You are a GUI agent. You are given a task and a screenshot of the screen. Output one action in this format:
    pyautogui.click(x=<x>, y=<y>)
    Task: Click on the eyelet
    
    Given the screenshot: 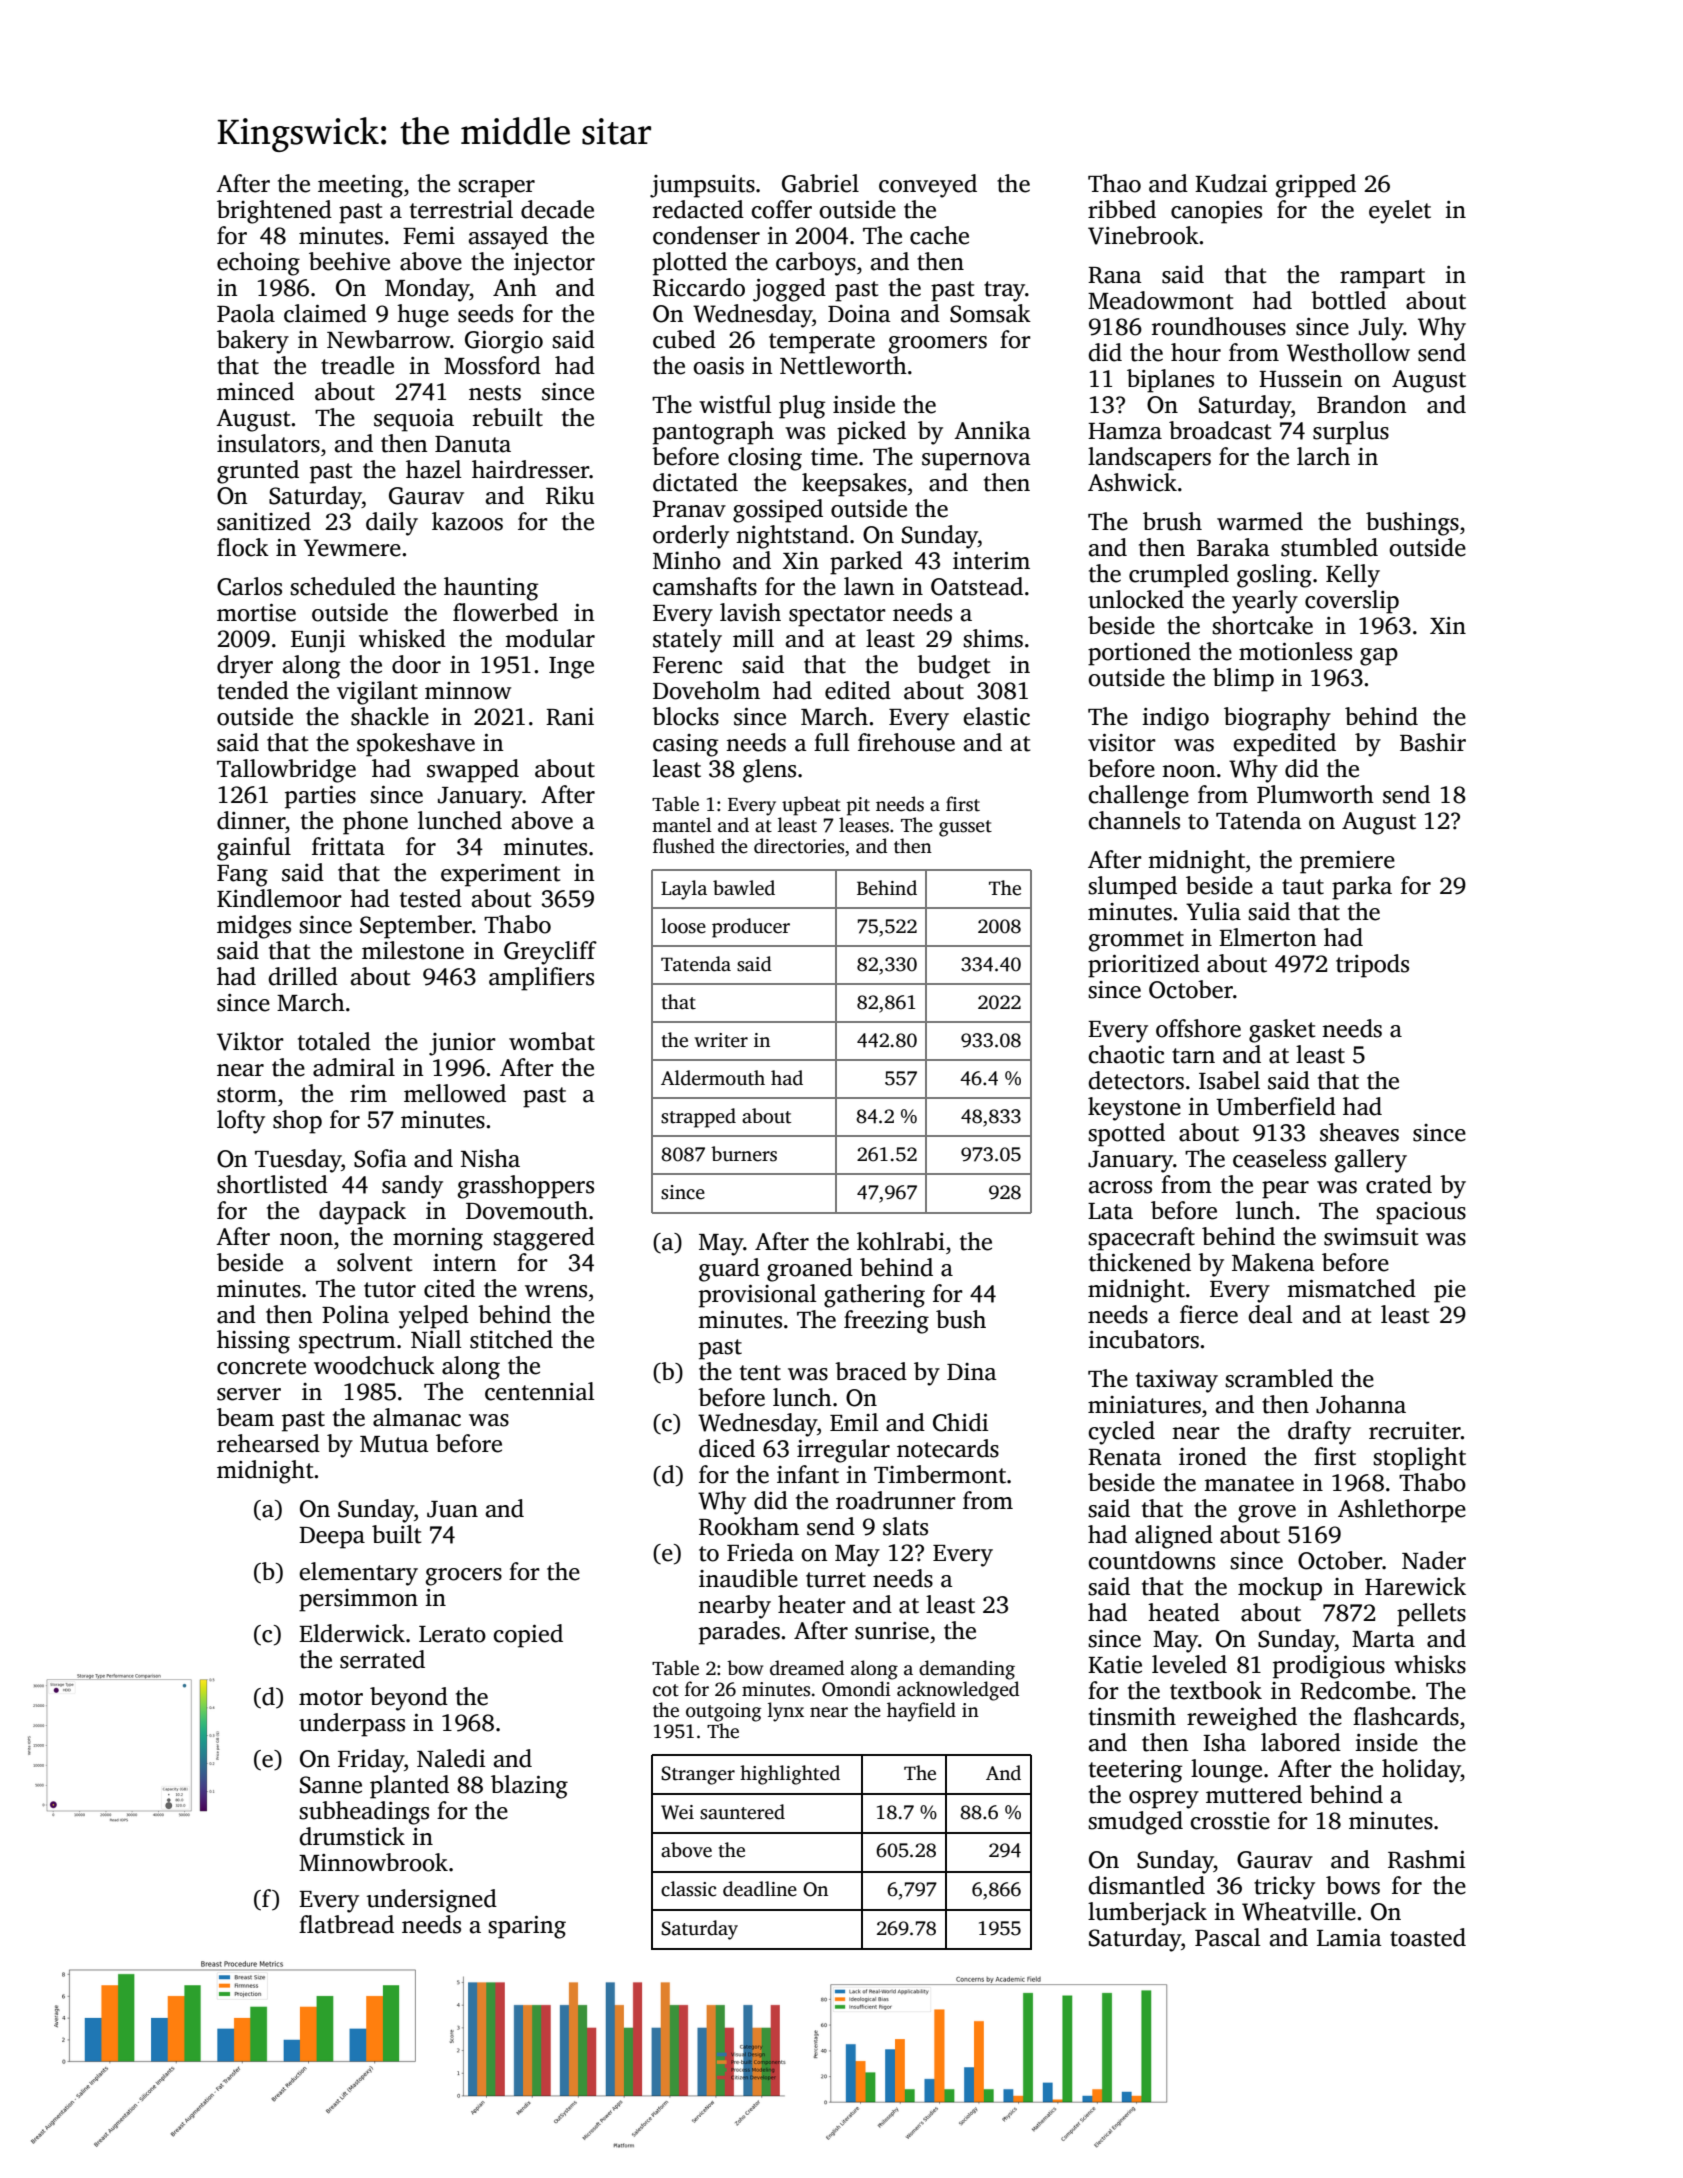 What is the action you would take?
    pyautogui.click(x=1400, y=212)
